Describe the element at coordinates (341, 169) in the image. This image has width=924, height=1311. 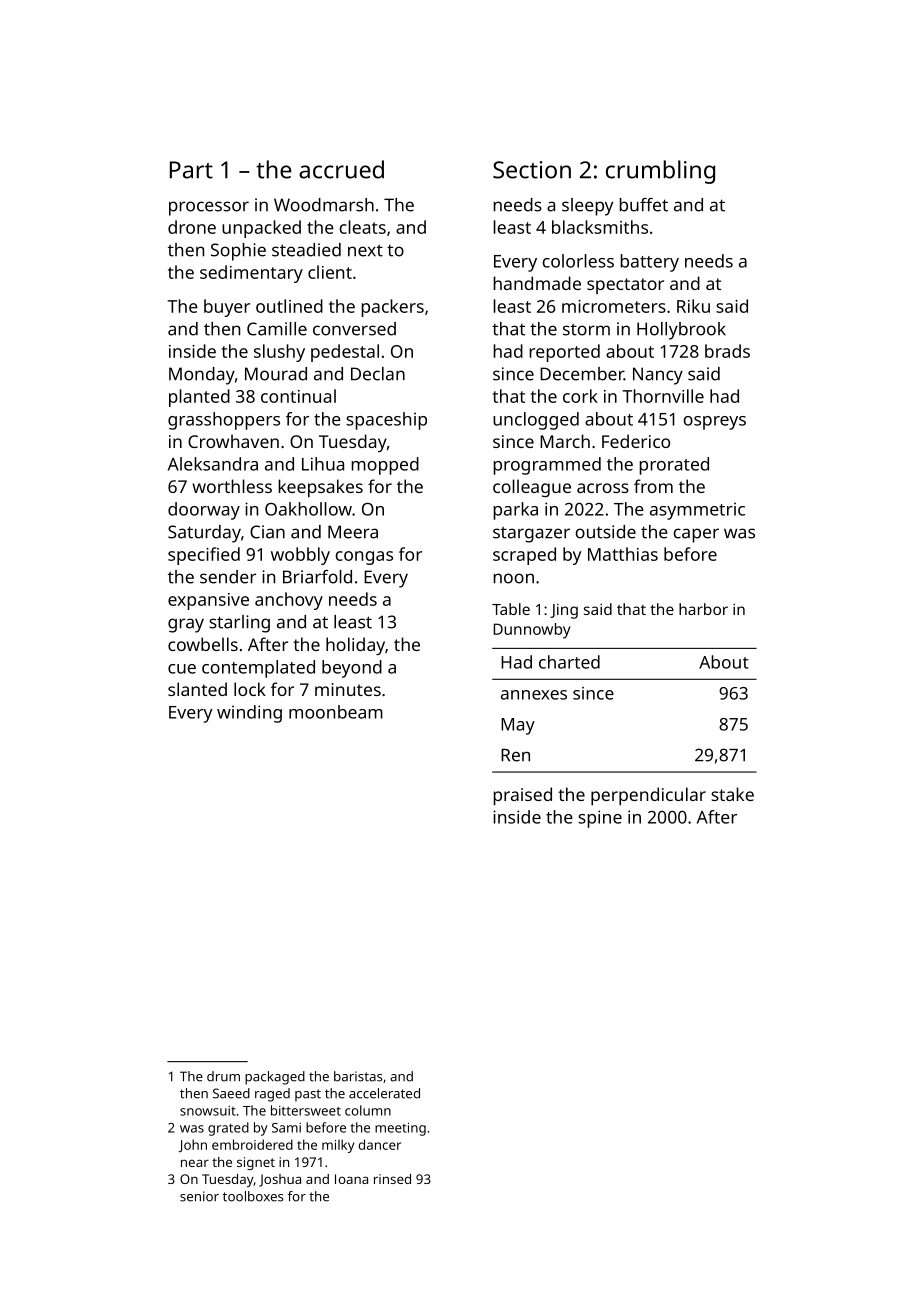
I see `accrued` at that location.
